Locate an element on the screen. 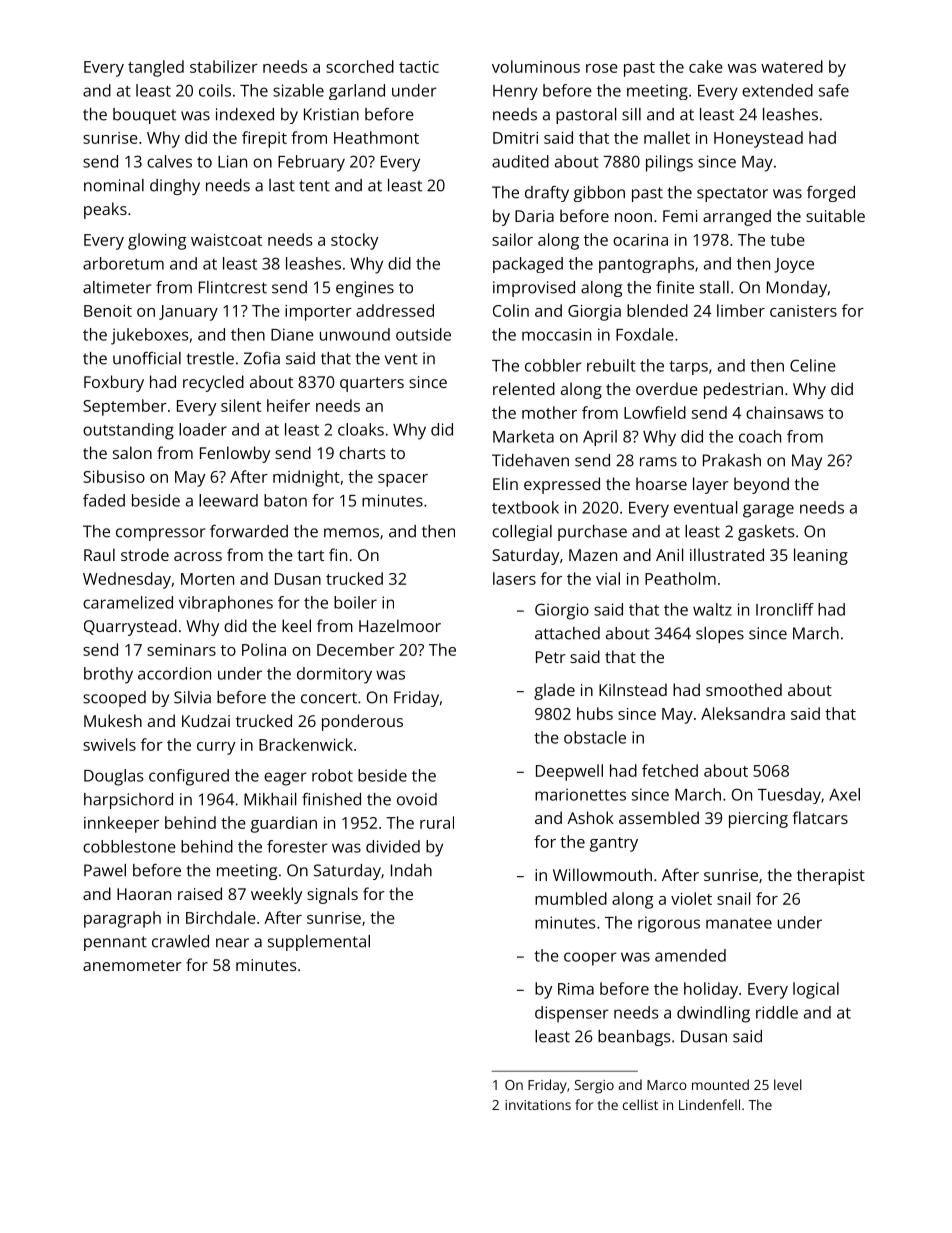  tactic is located at coordinates (419, 67).
